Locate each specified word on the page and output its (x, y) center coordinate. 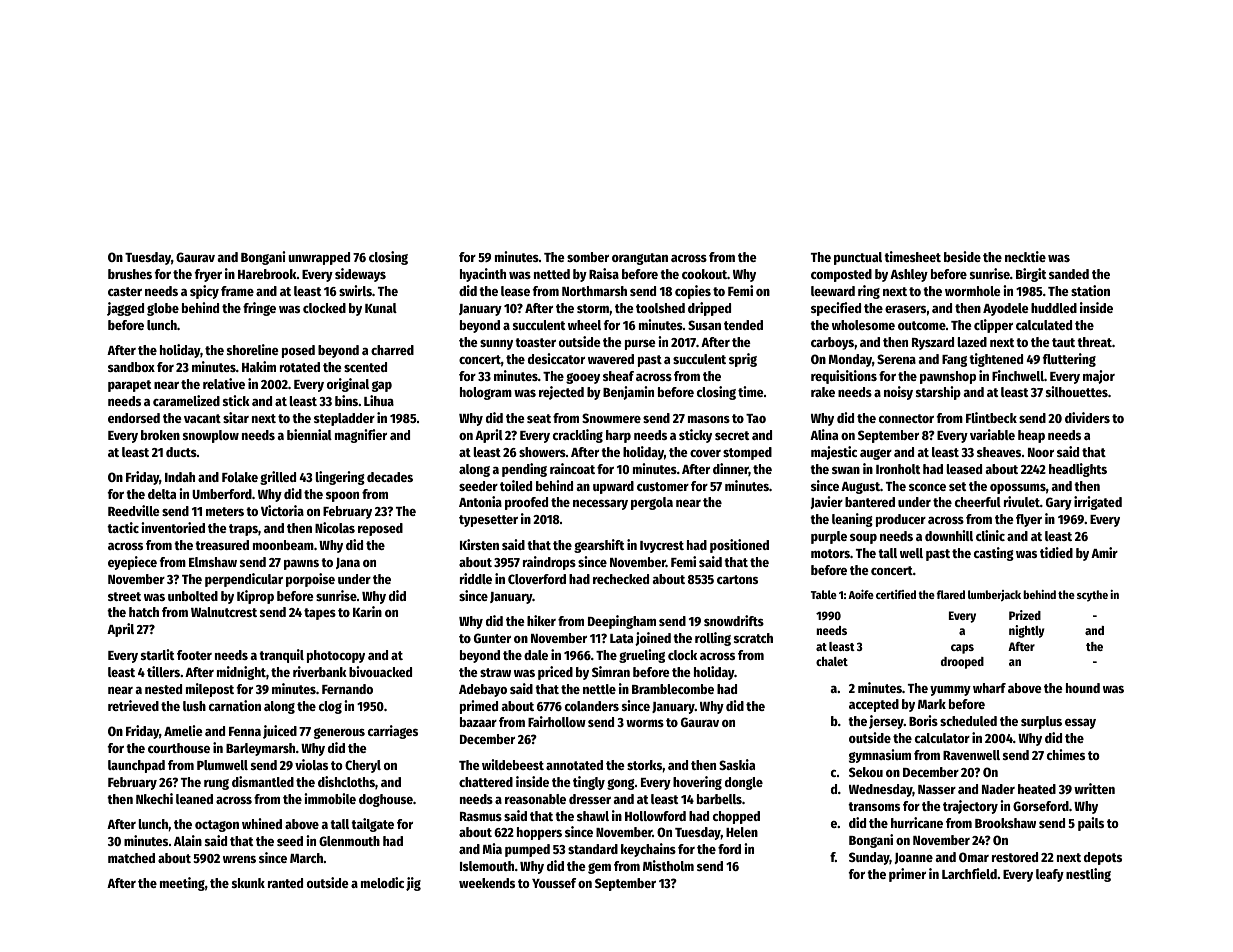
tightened (996, 360)
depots (1103, 858)
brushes (130, 274)
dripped (709, 309)
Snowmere (611, 418)
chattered (486, 782)
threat (1094, 342)
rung (216, 784)
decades (390, 477)
